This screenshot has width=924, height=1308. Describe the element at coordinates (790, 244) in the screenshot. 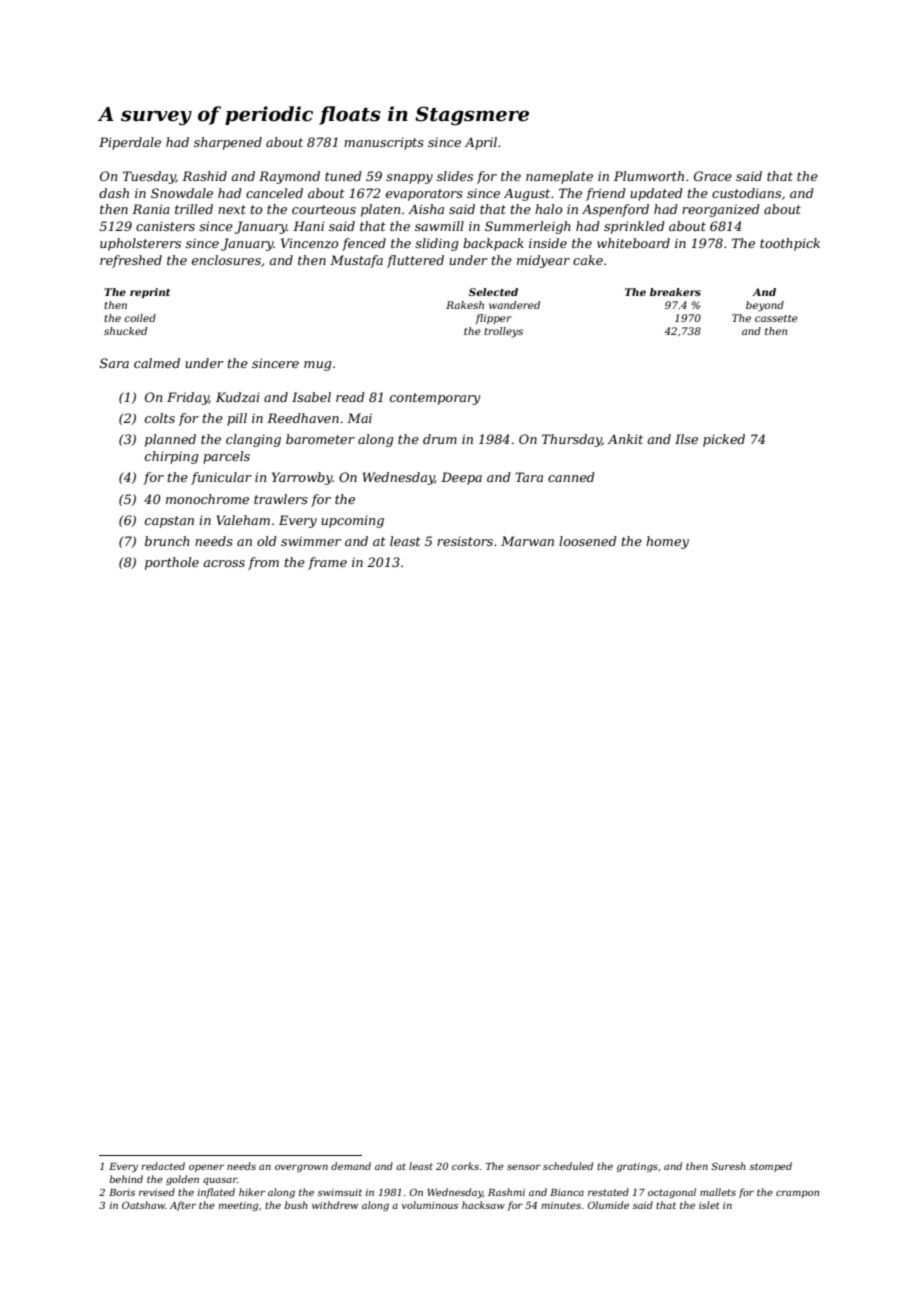

I see `toothpick` at that location.
